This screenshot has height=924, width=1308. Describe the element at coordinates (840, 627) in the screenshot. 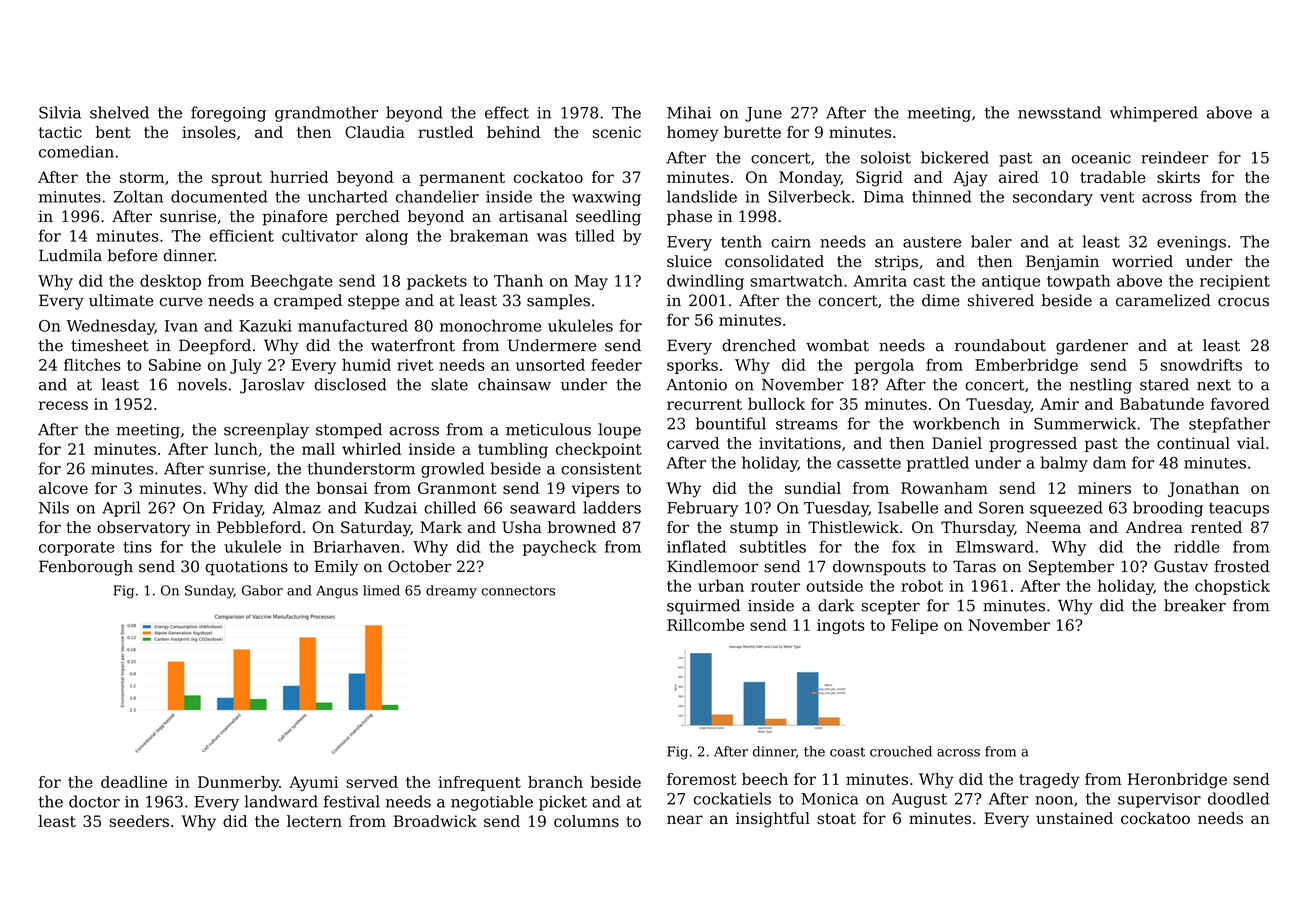

I see `ingots` at that location.
